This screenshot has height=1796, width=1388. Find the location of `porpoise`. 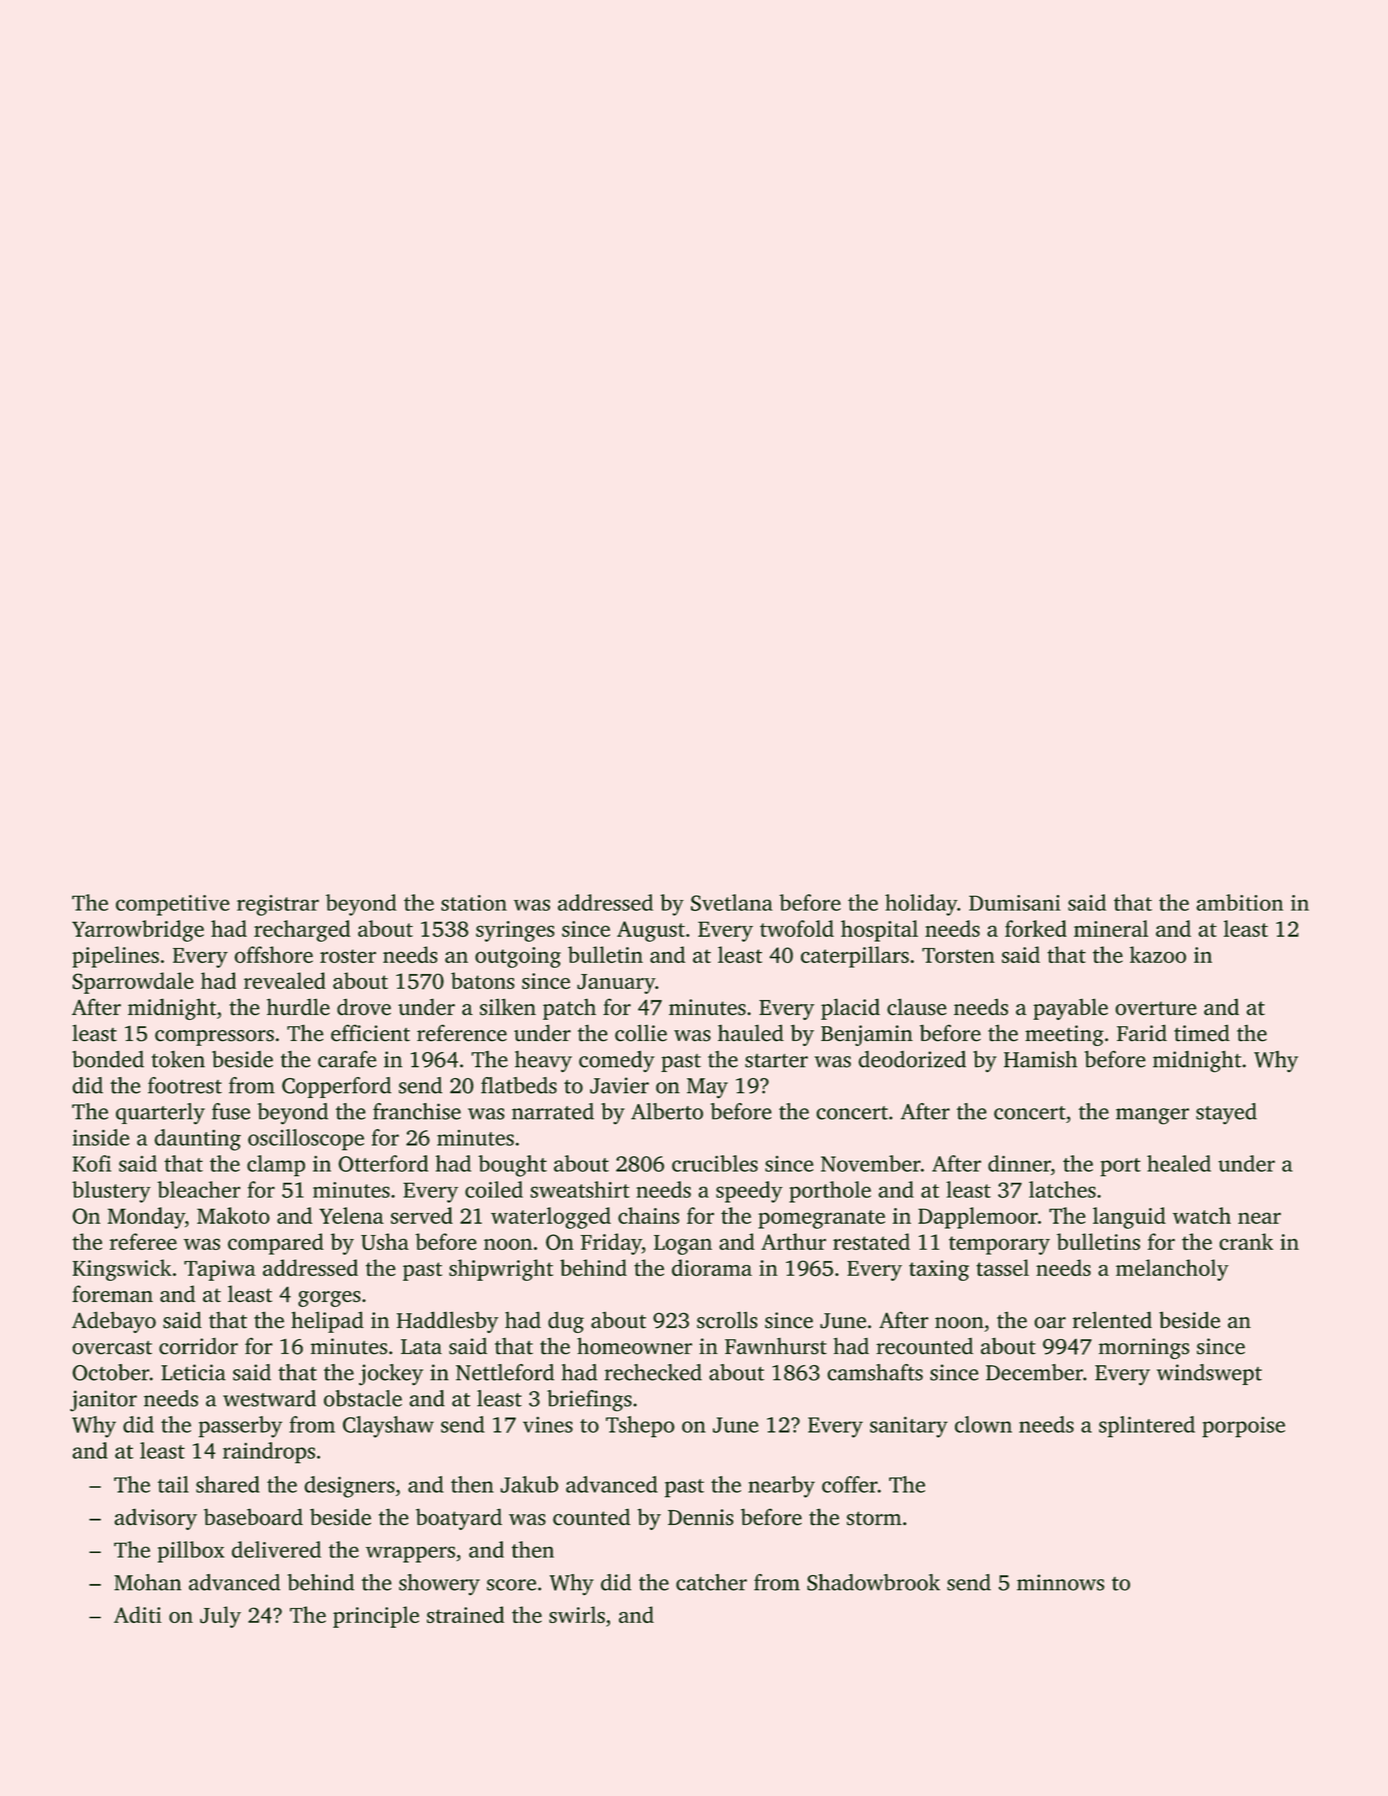

porpoise is located at coordinates (1243, 1427).
